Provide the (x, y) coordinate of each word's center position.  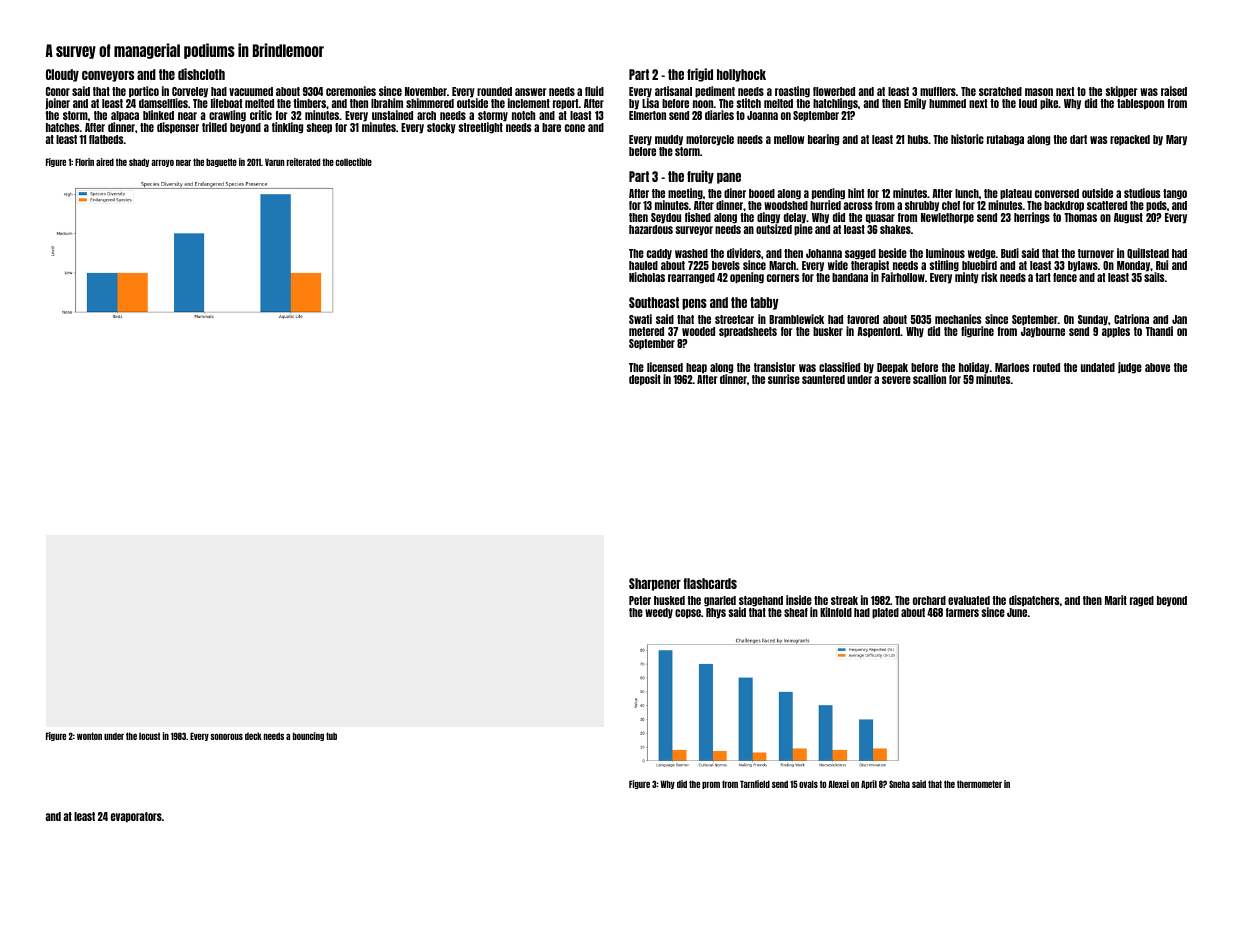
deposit (645, 380)
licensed (665, 367)
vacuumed (251, 91)
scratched (1000, 91)
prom (711, 785)
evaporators (136, 817)
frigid (700, 75)
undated (1098, 367)
